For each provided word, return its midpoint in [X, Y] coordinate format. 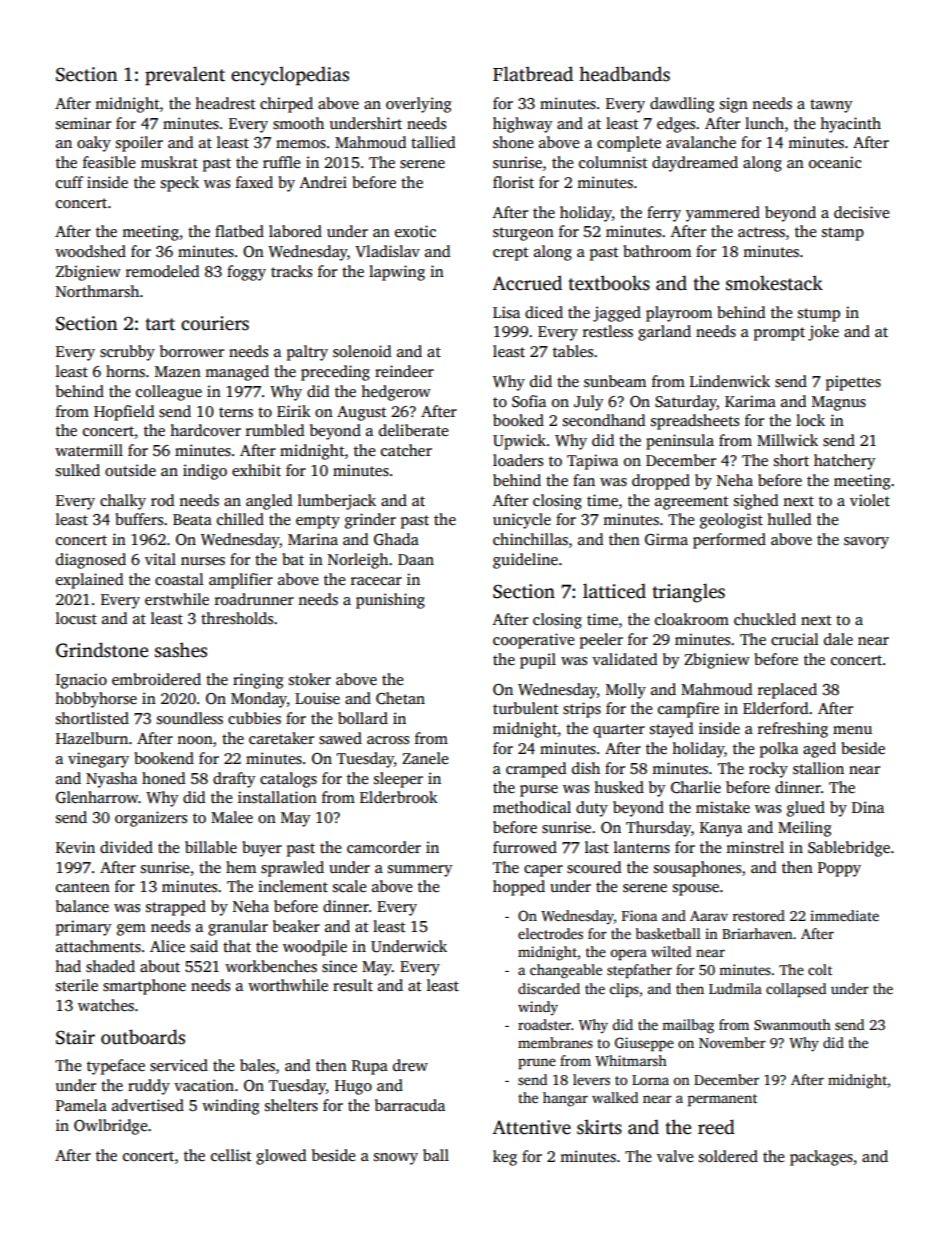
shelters [291, 1105]
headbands [624, 74]
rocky [768, 770]
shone [513, 142]
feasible [109, 162]
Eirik [294, 411]
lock [810, 420]
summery [420, 871]
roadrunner [254, 599]
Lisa [506, 312]
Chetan [400, 698]
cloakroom [692, 619]
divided [126, 847]
